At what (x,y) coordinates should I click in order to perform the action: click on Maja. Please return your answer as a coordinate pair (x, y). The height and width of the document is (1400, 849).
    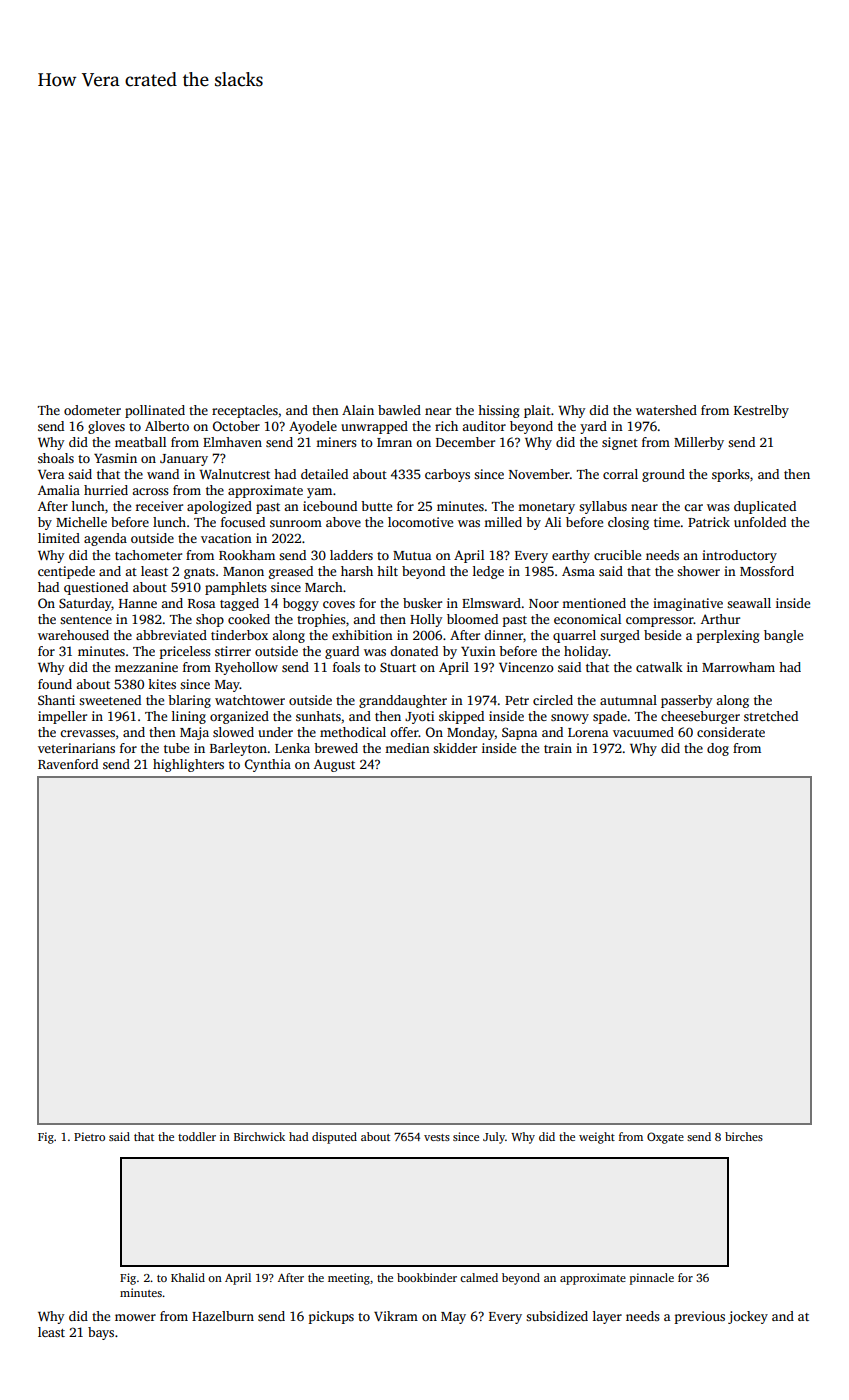
    Looking at the image, I should click on (194, 733).
